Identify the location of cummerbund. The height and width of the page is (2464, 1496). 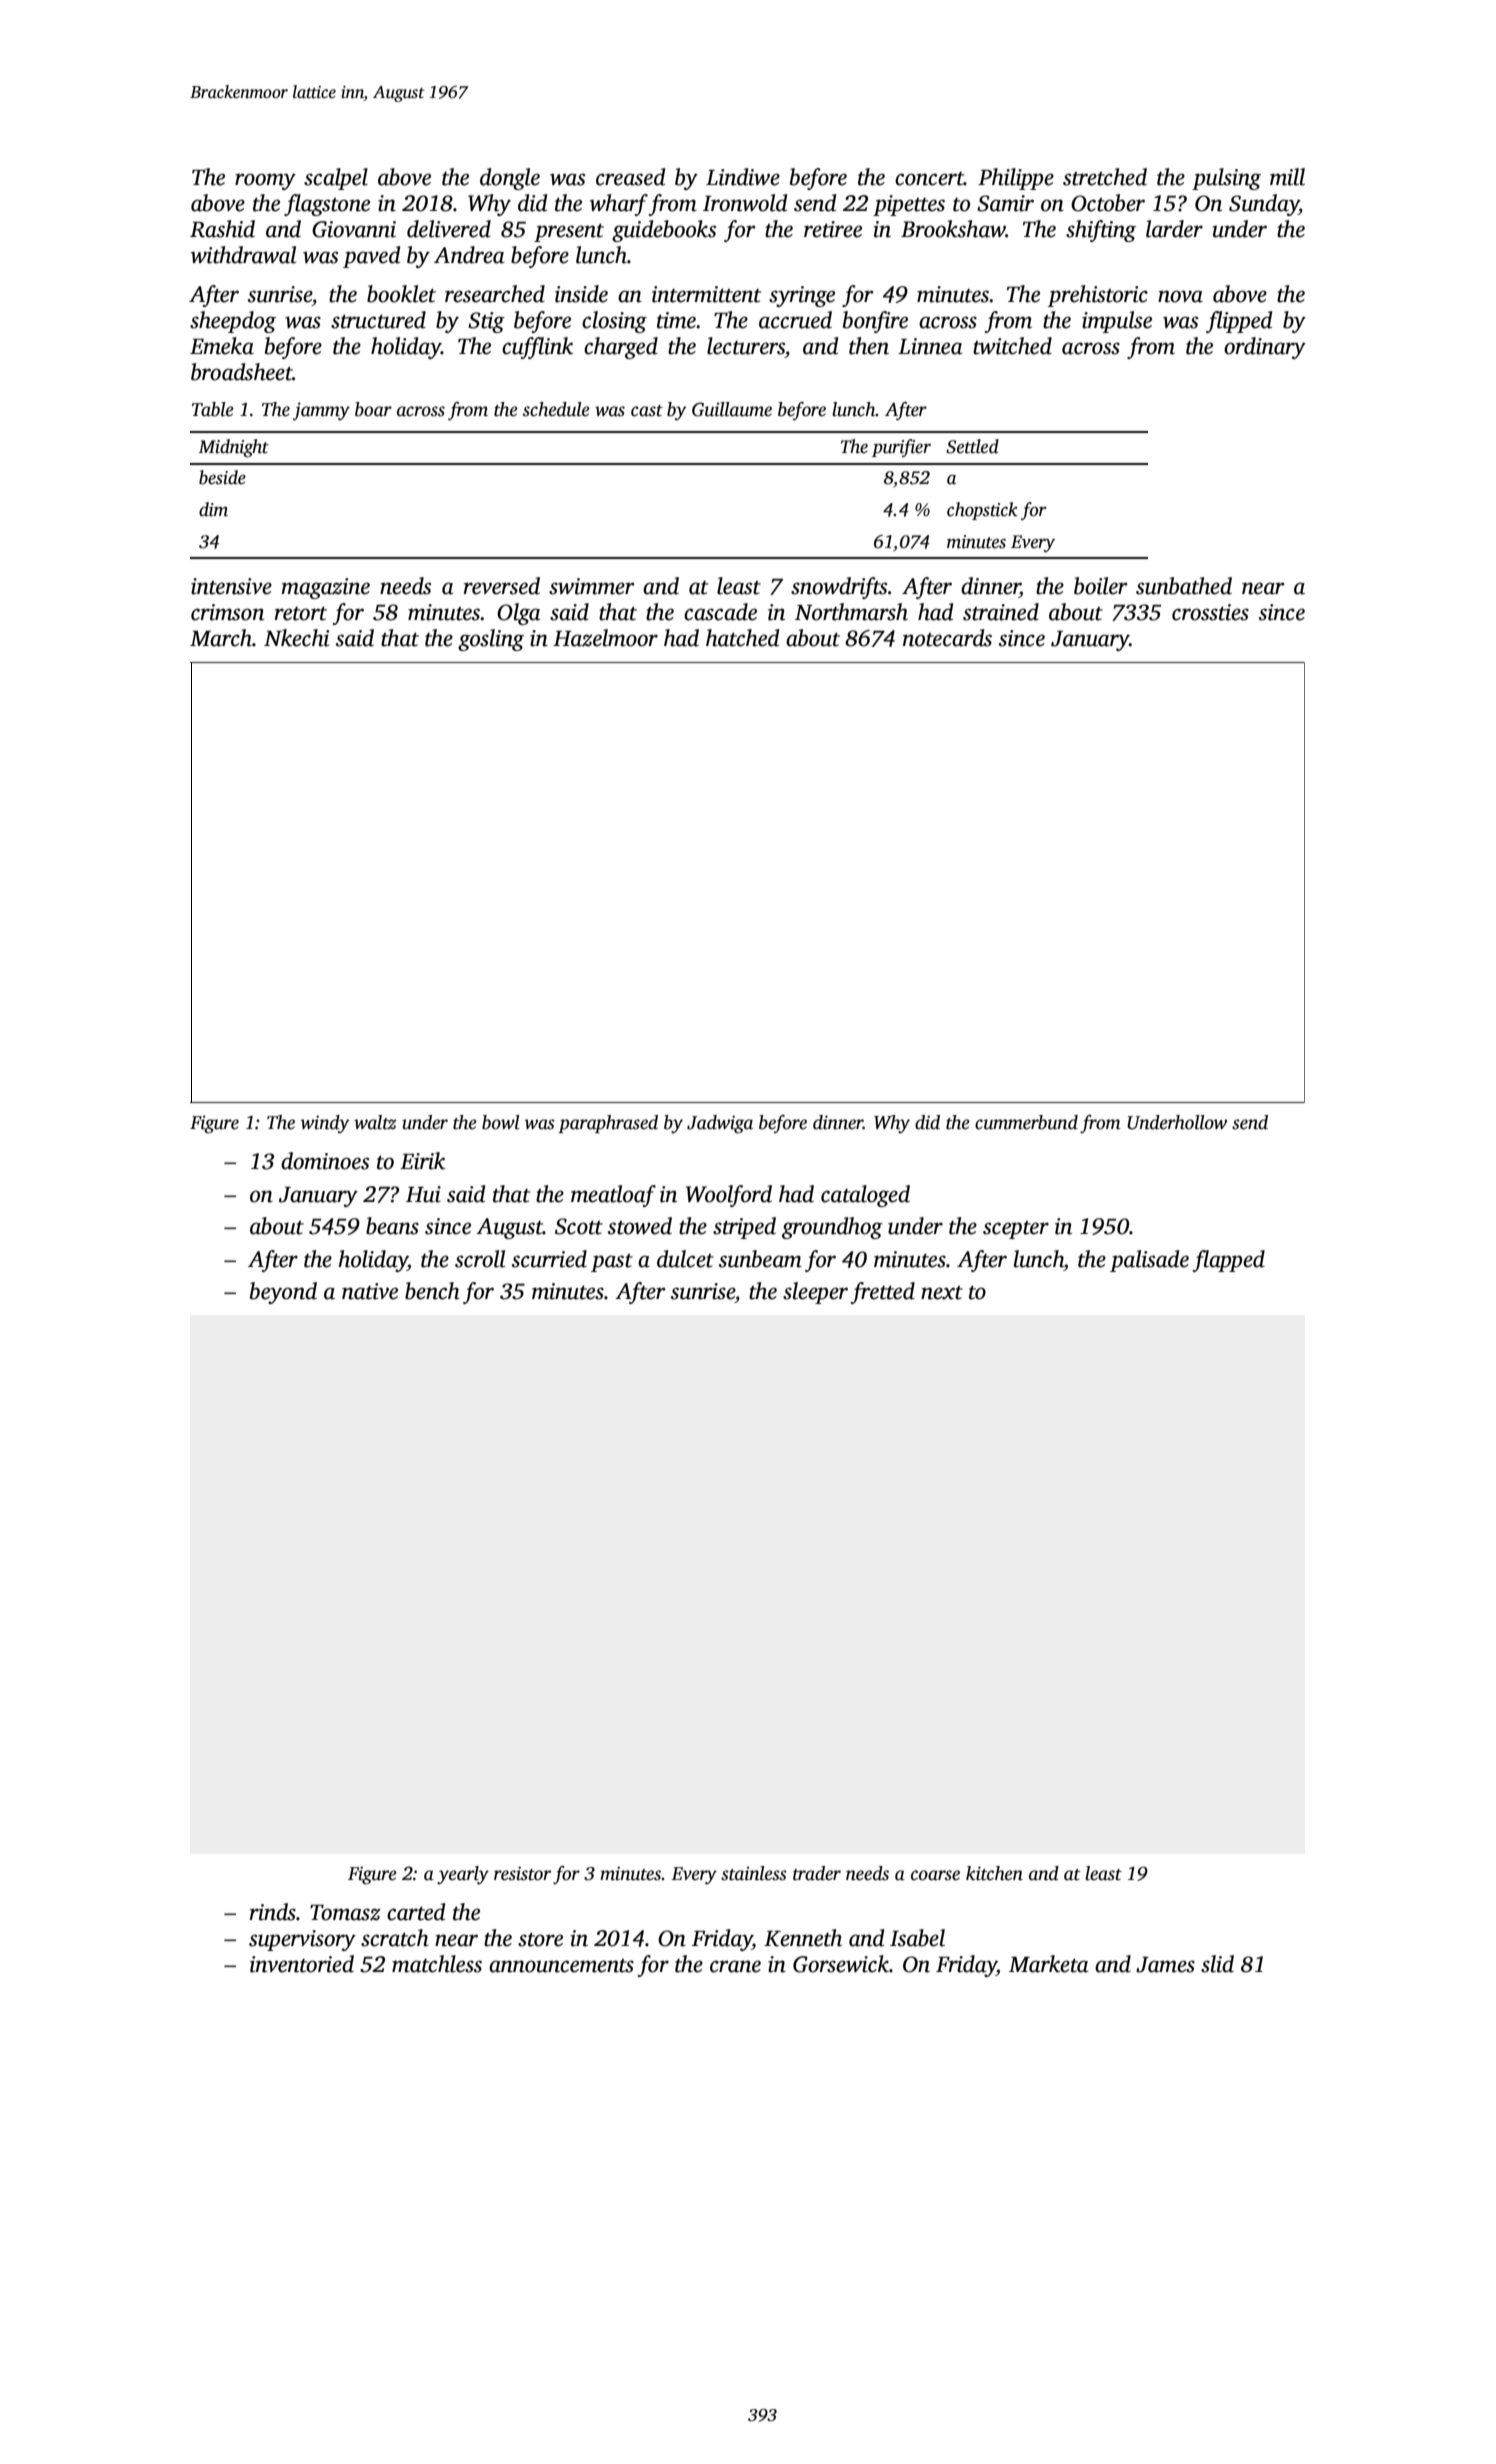
(1026, 1122).
